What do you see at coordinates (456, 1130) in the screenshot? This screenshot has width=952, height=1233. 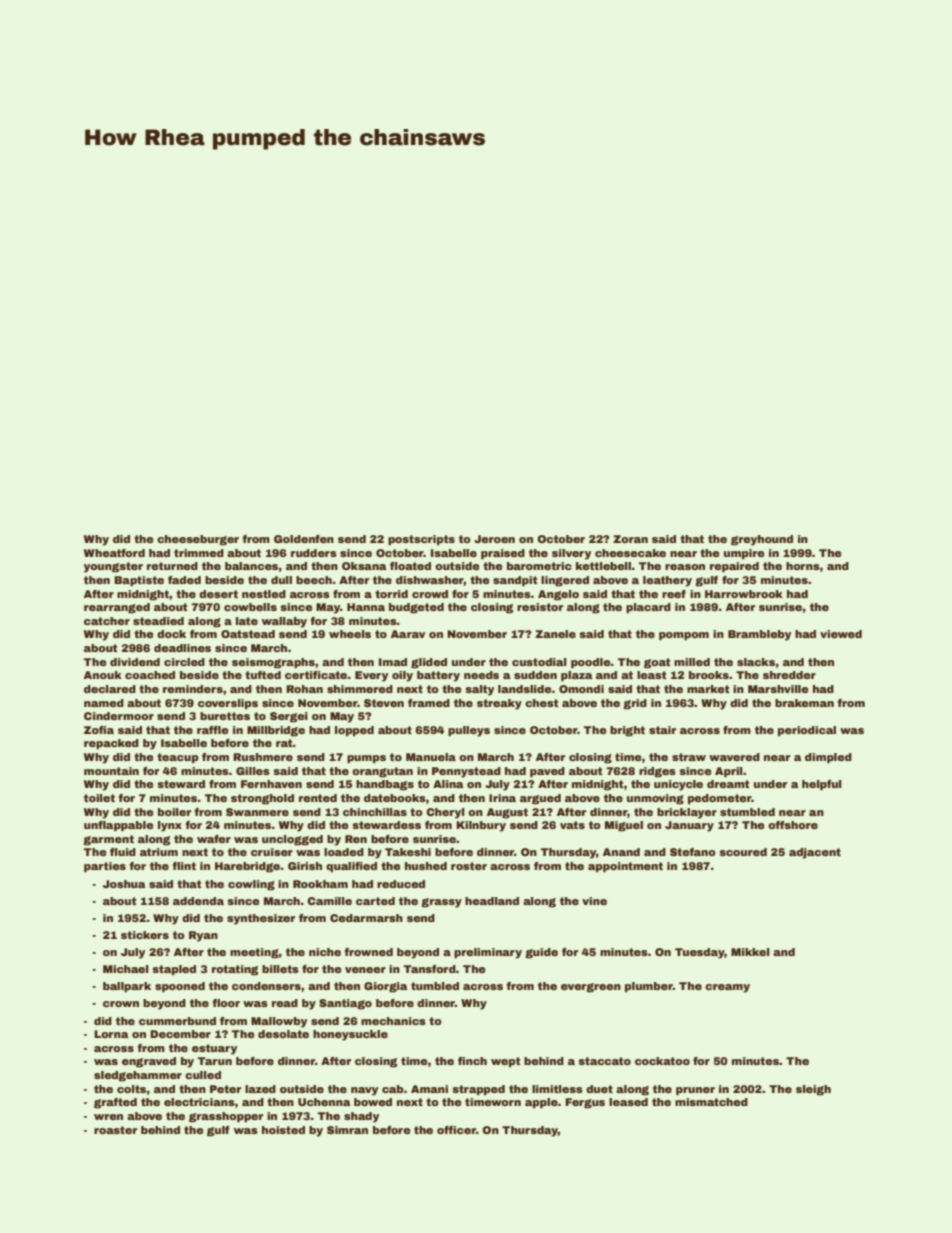 I see `officer` at bounding box center [456, 1130].
